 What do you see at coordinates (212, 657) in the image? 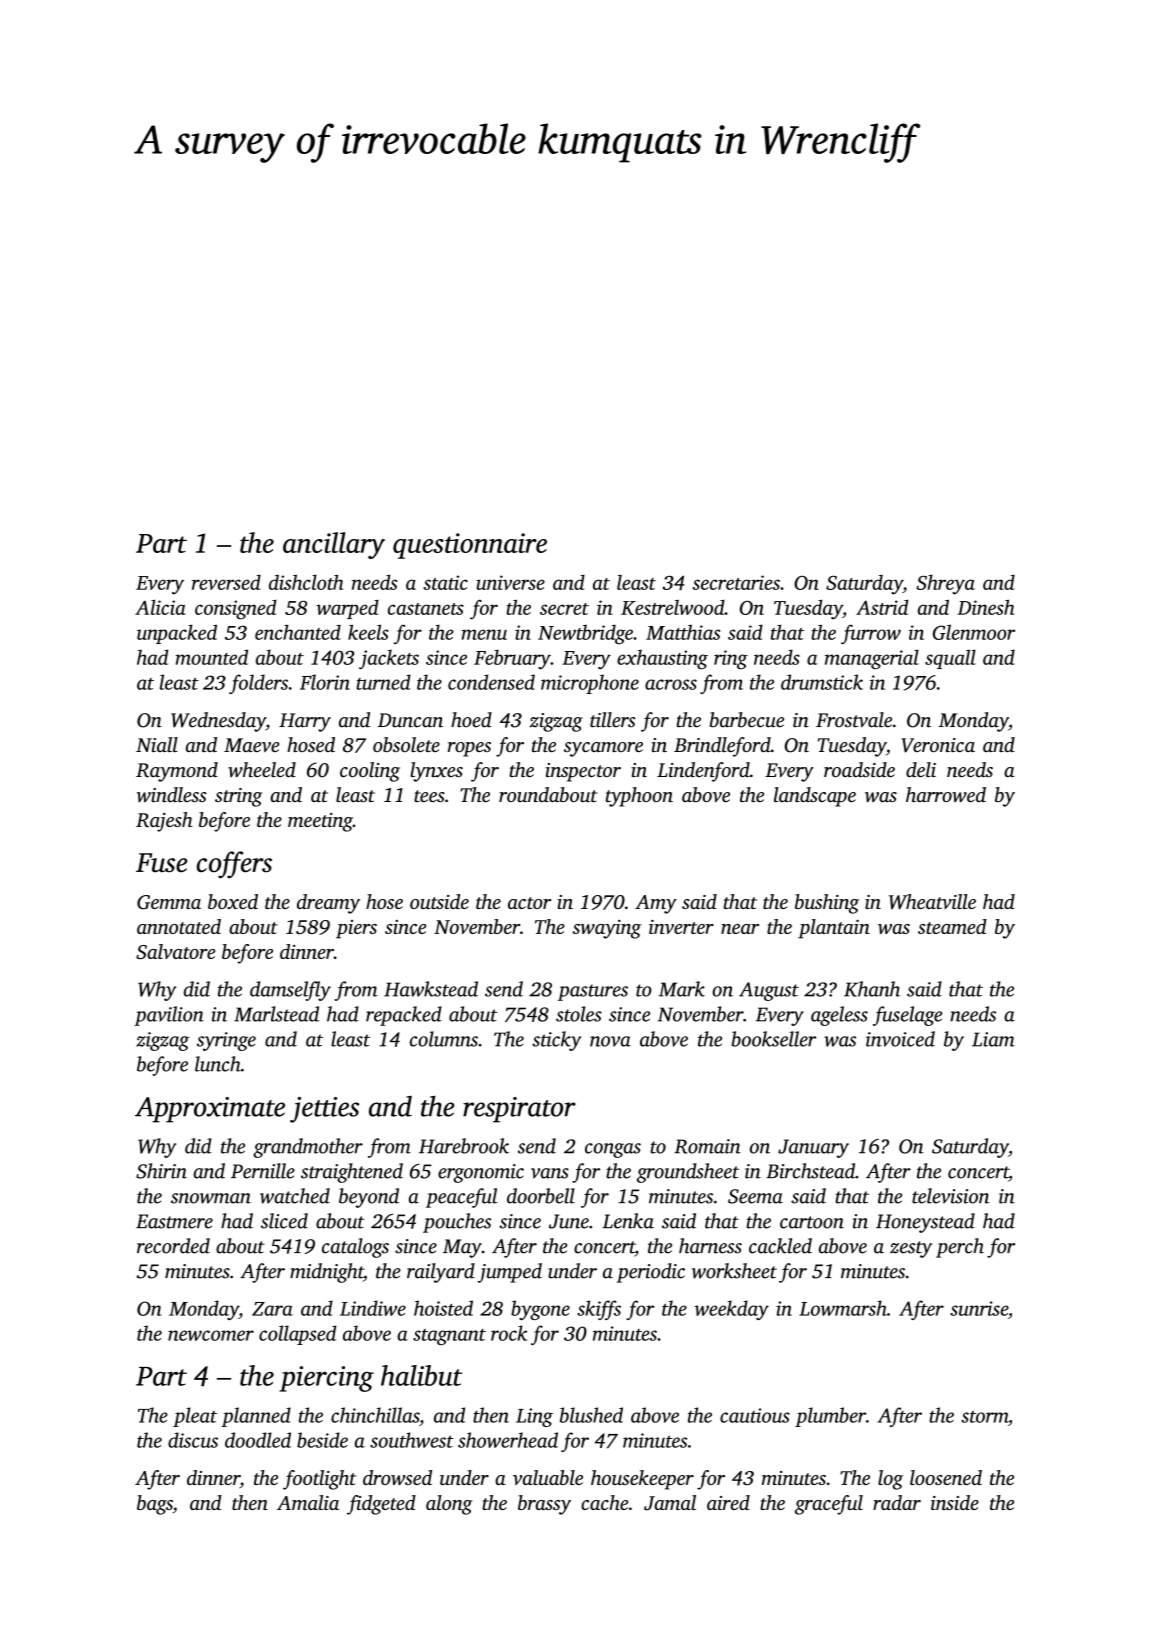
I see `mounted` at bounding box center [212, 657].
